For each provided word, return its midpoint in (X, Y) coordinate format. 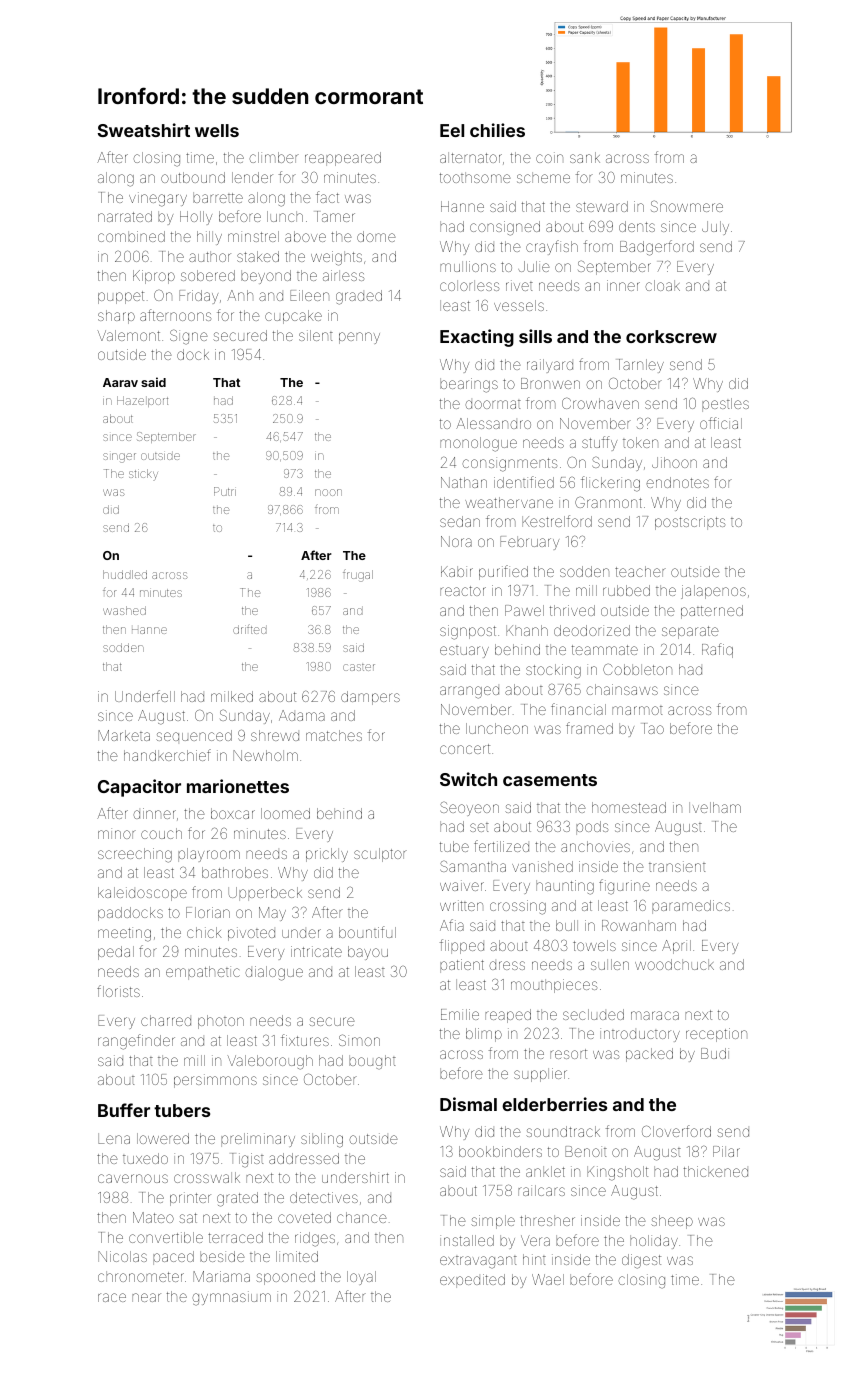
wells (217, 130)
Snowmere (687, 206)
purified (503, 572)
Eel (452, 130)
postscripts (690, 523)
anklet (545, 1171)
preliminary (258, 1140)
